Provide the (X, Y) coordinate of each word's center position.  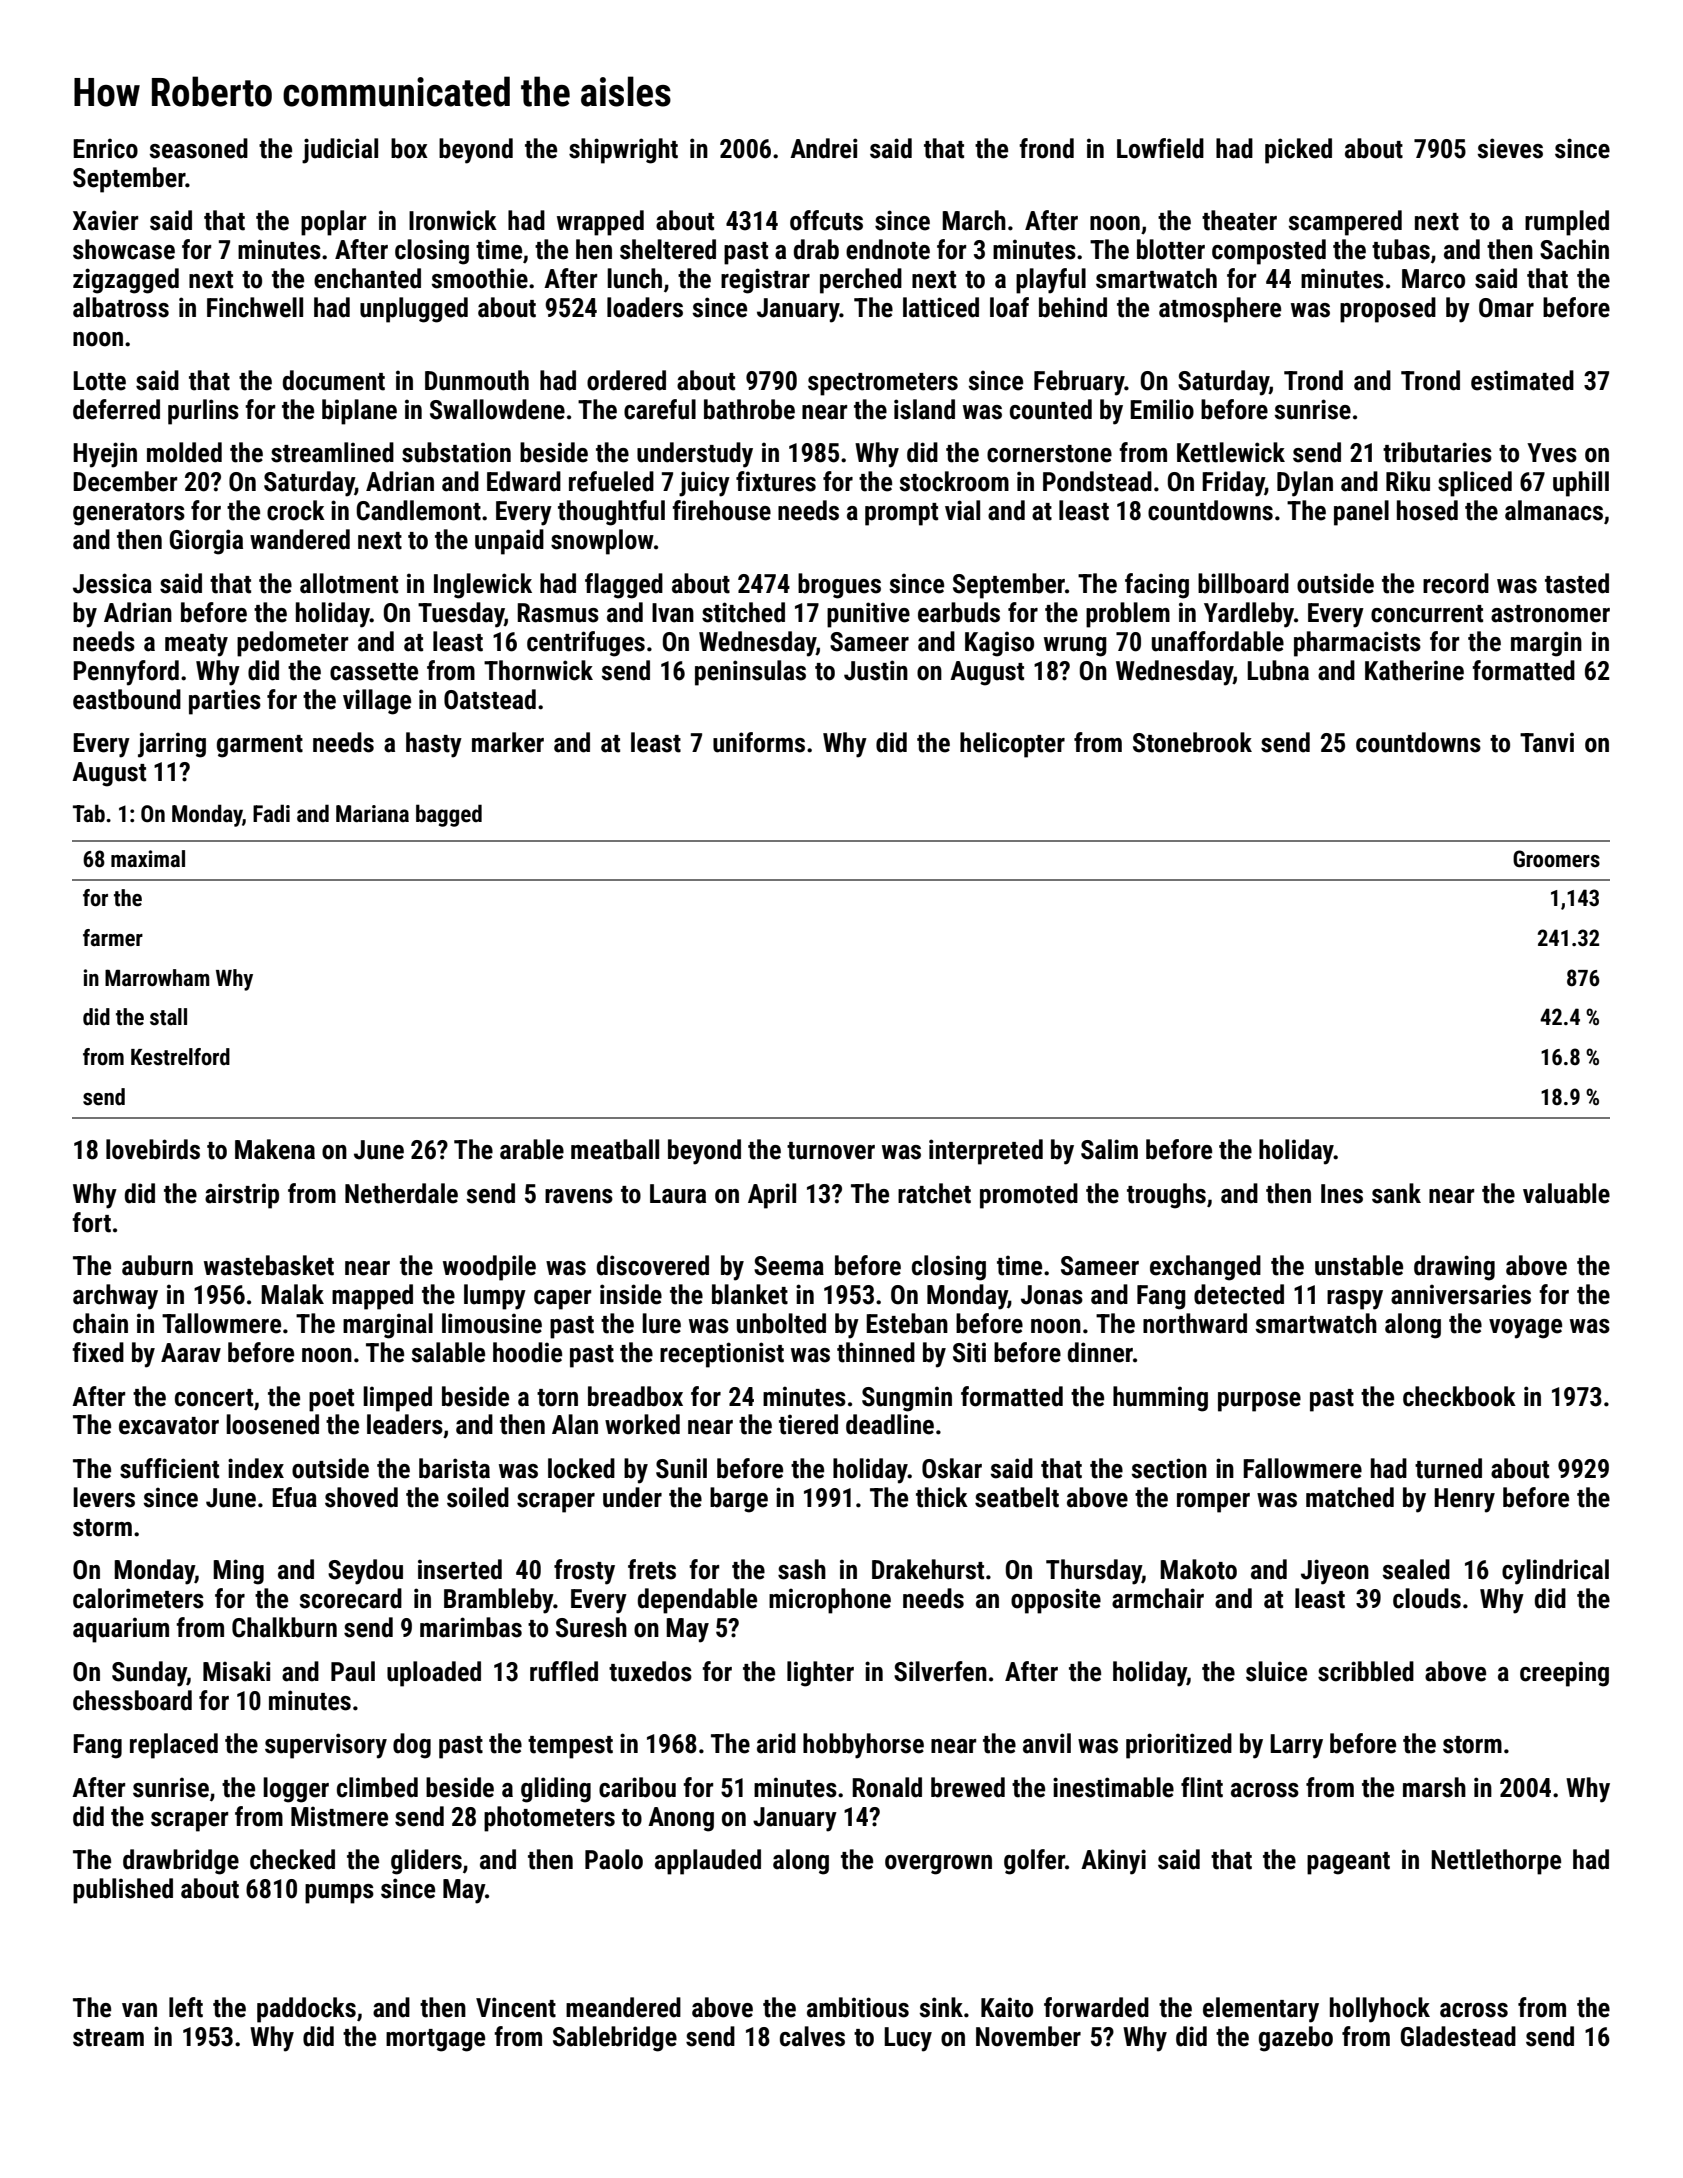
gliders (426, 1862)
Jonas (1052, 1295)
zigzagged (126, 281)
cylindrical (1555, 1572)
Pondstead (1097, 481)
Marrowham (157, 978)
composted (1269, 252)
